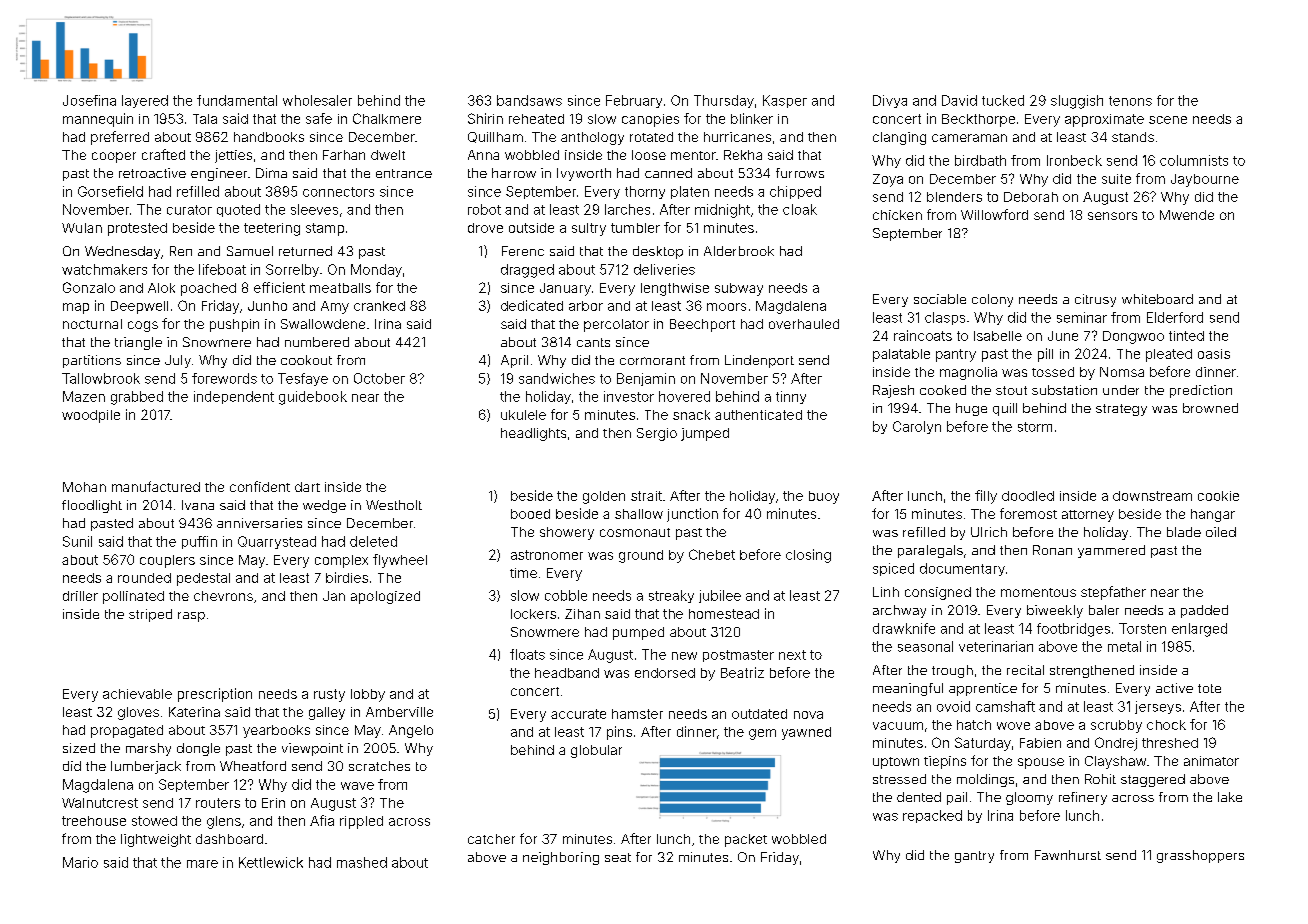 This screenshot has height=924, width=1308. I want to click on scratches, so click(379, 766).
